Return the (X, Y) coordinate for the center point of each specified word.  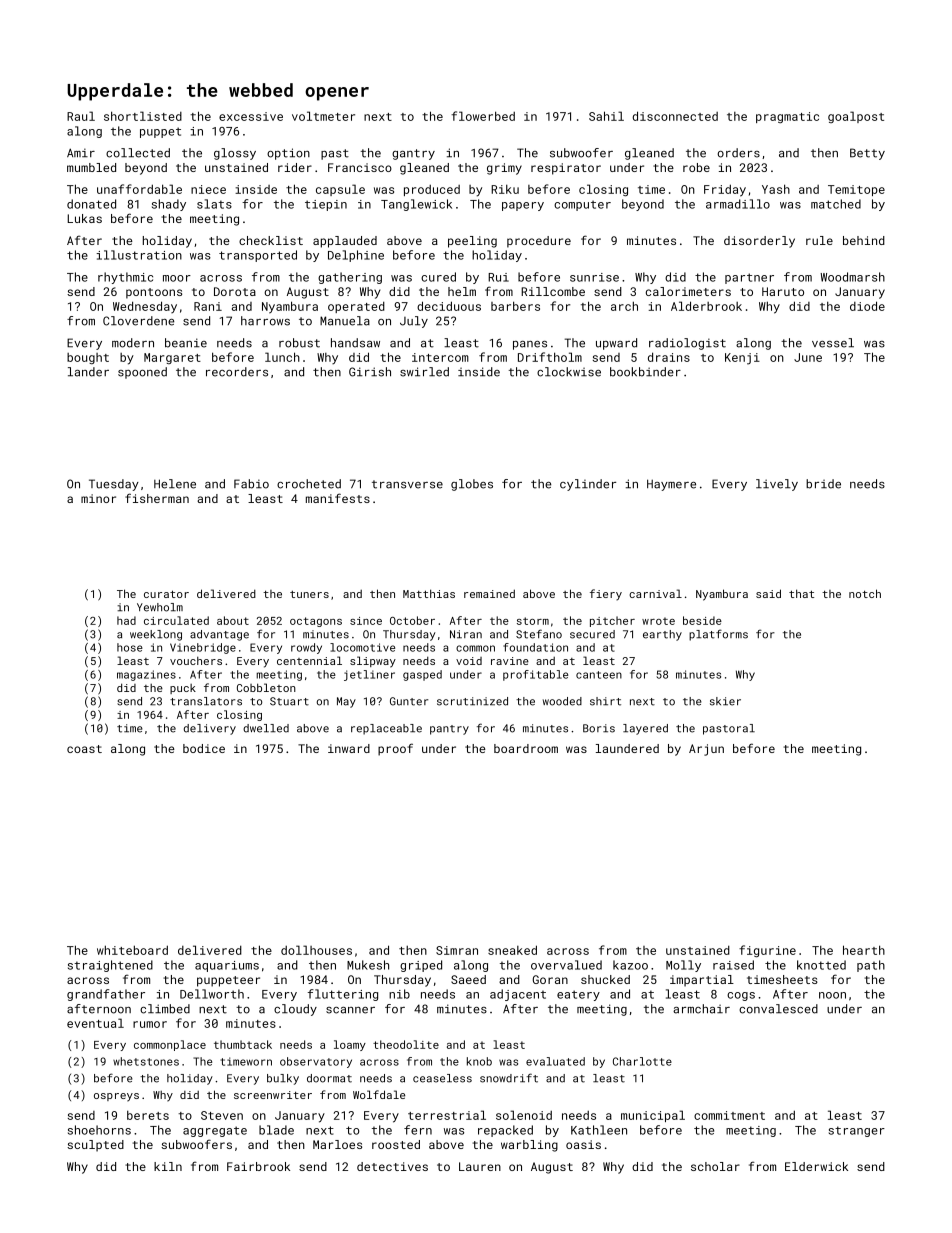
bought (88, 358)
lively (777, 485)
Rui (498, 277)
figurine (767, 951)
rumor (150, 1024)
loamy (350, 1045)
